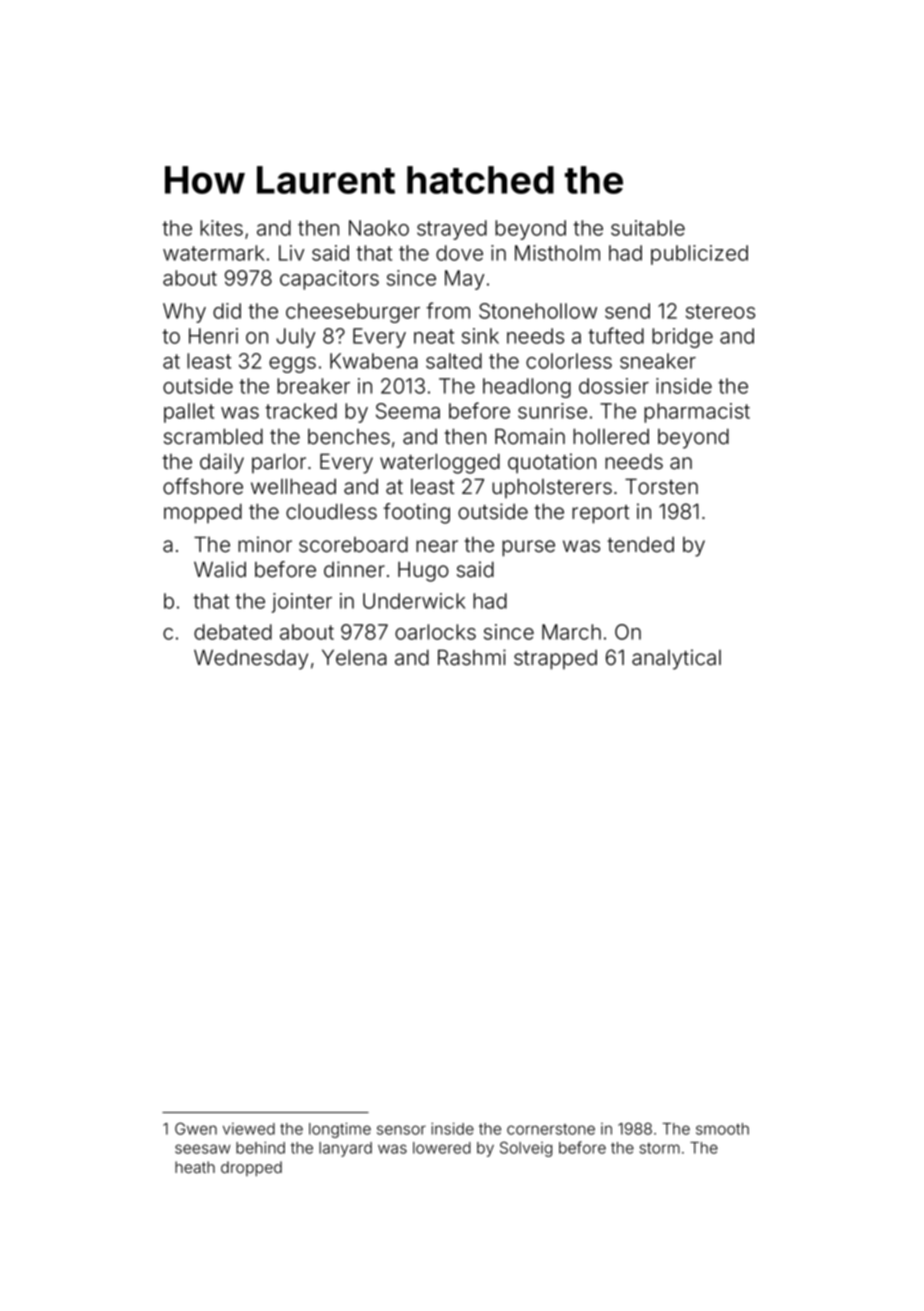 Image resolution: width=924 pixels, height=1311 pixels. I want to click on kites, so click(221, 228).
